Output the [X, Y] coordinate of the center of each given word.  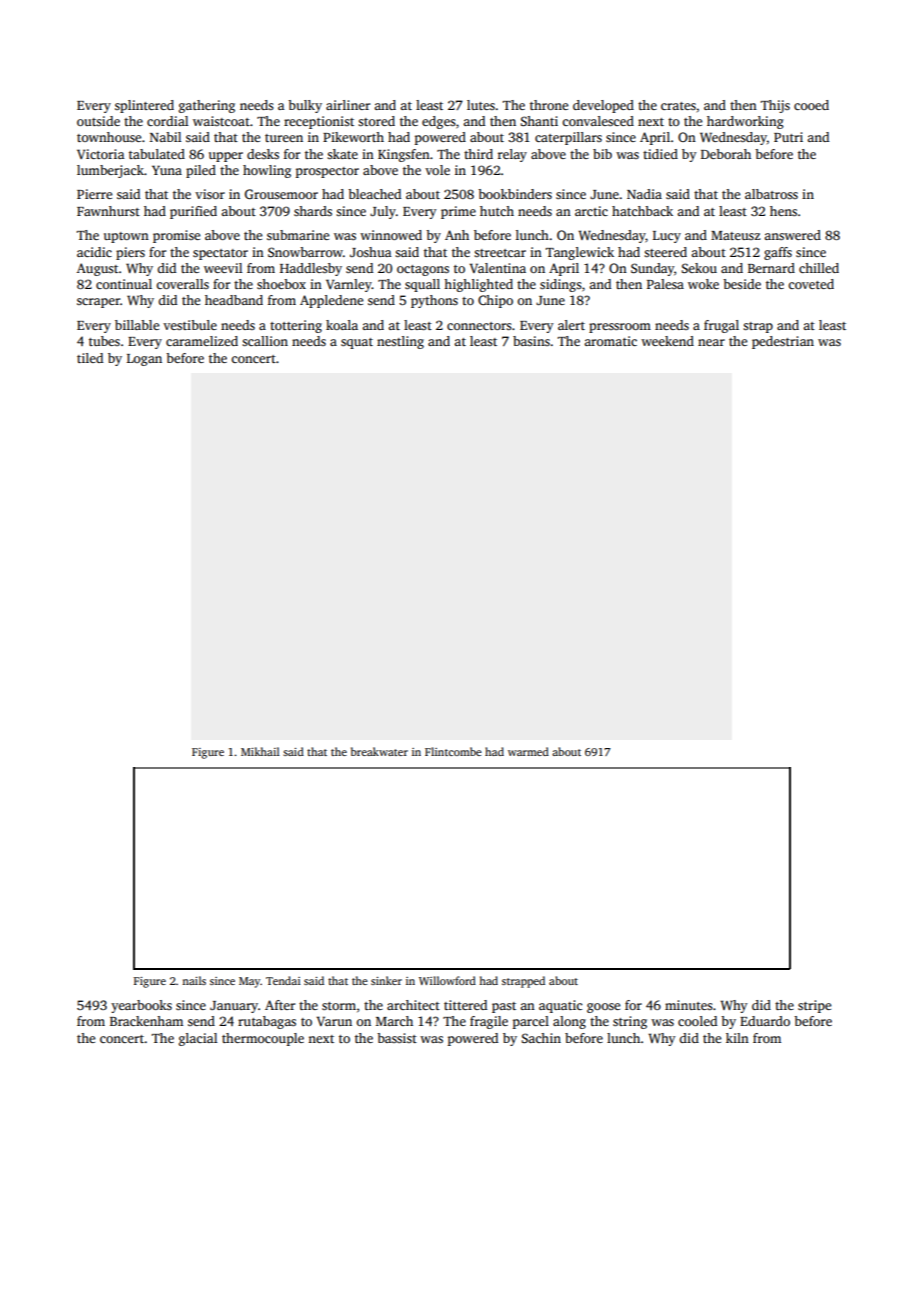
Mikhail [260, 751]
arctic [591, 211]
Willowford [447, 980]
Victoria [101, 154]
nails [194, 980]
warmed [528, 751]
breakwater [379, 751]
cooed [811, 105]
